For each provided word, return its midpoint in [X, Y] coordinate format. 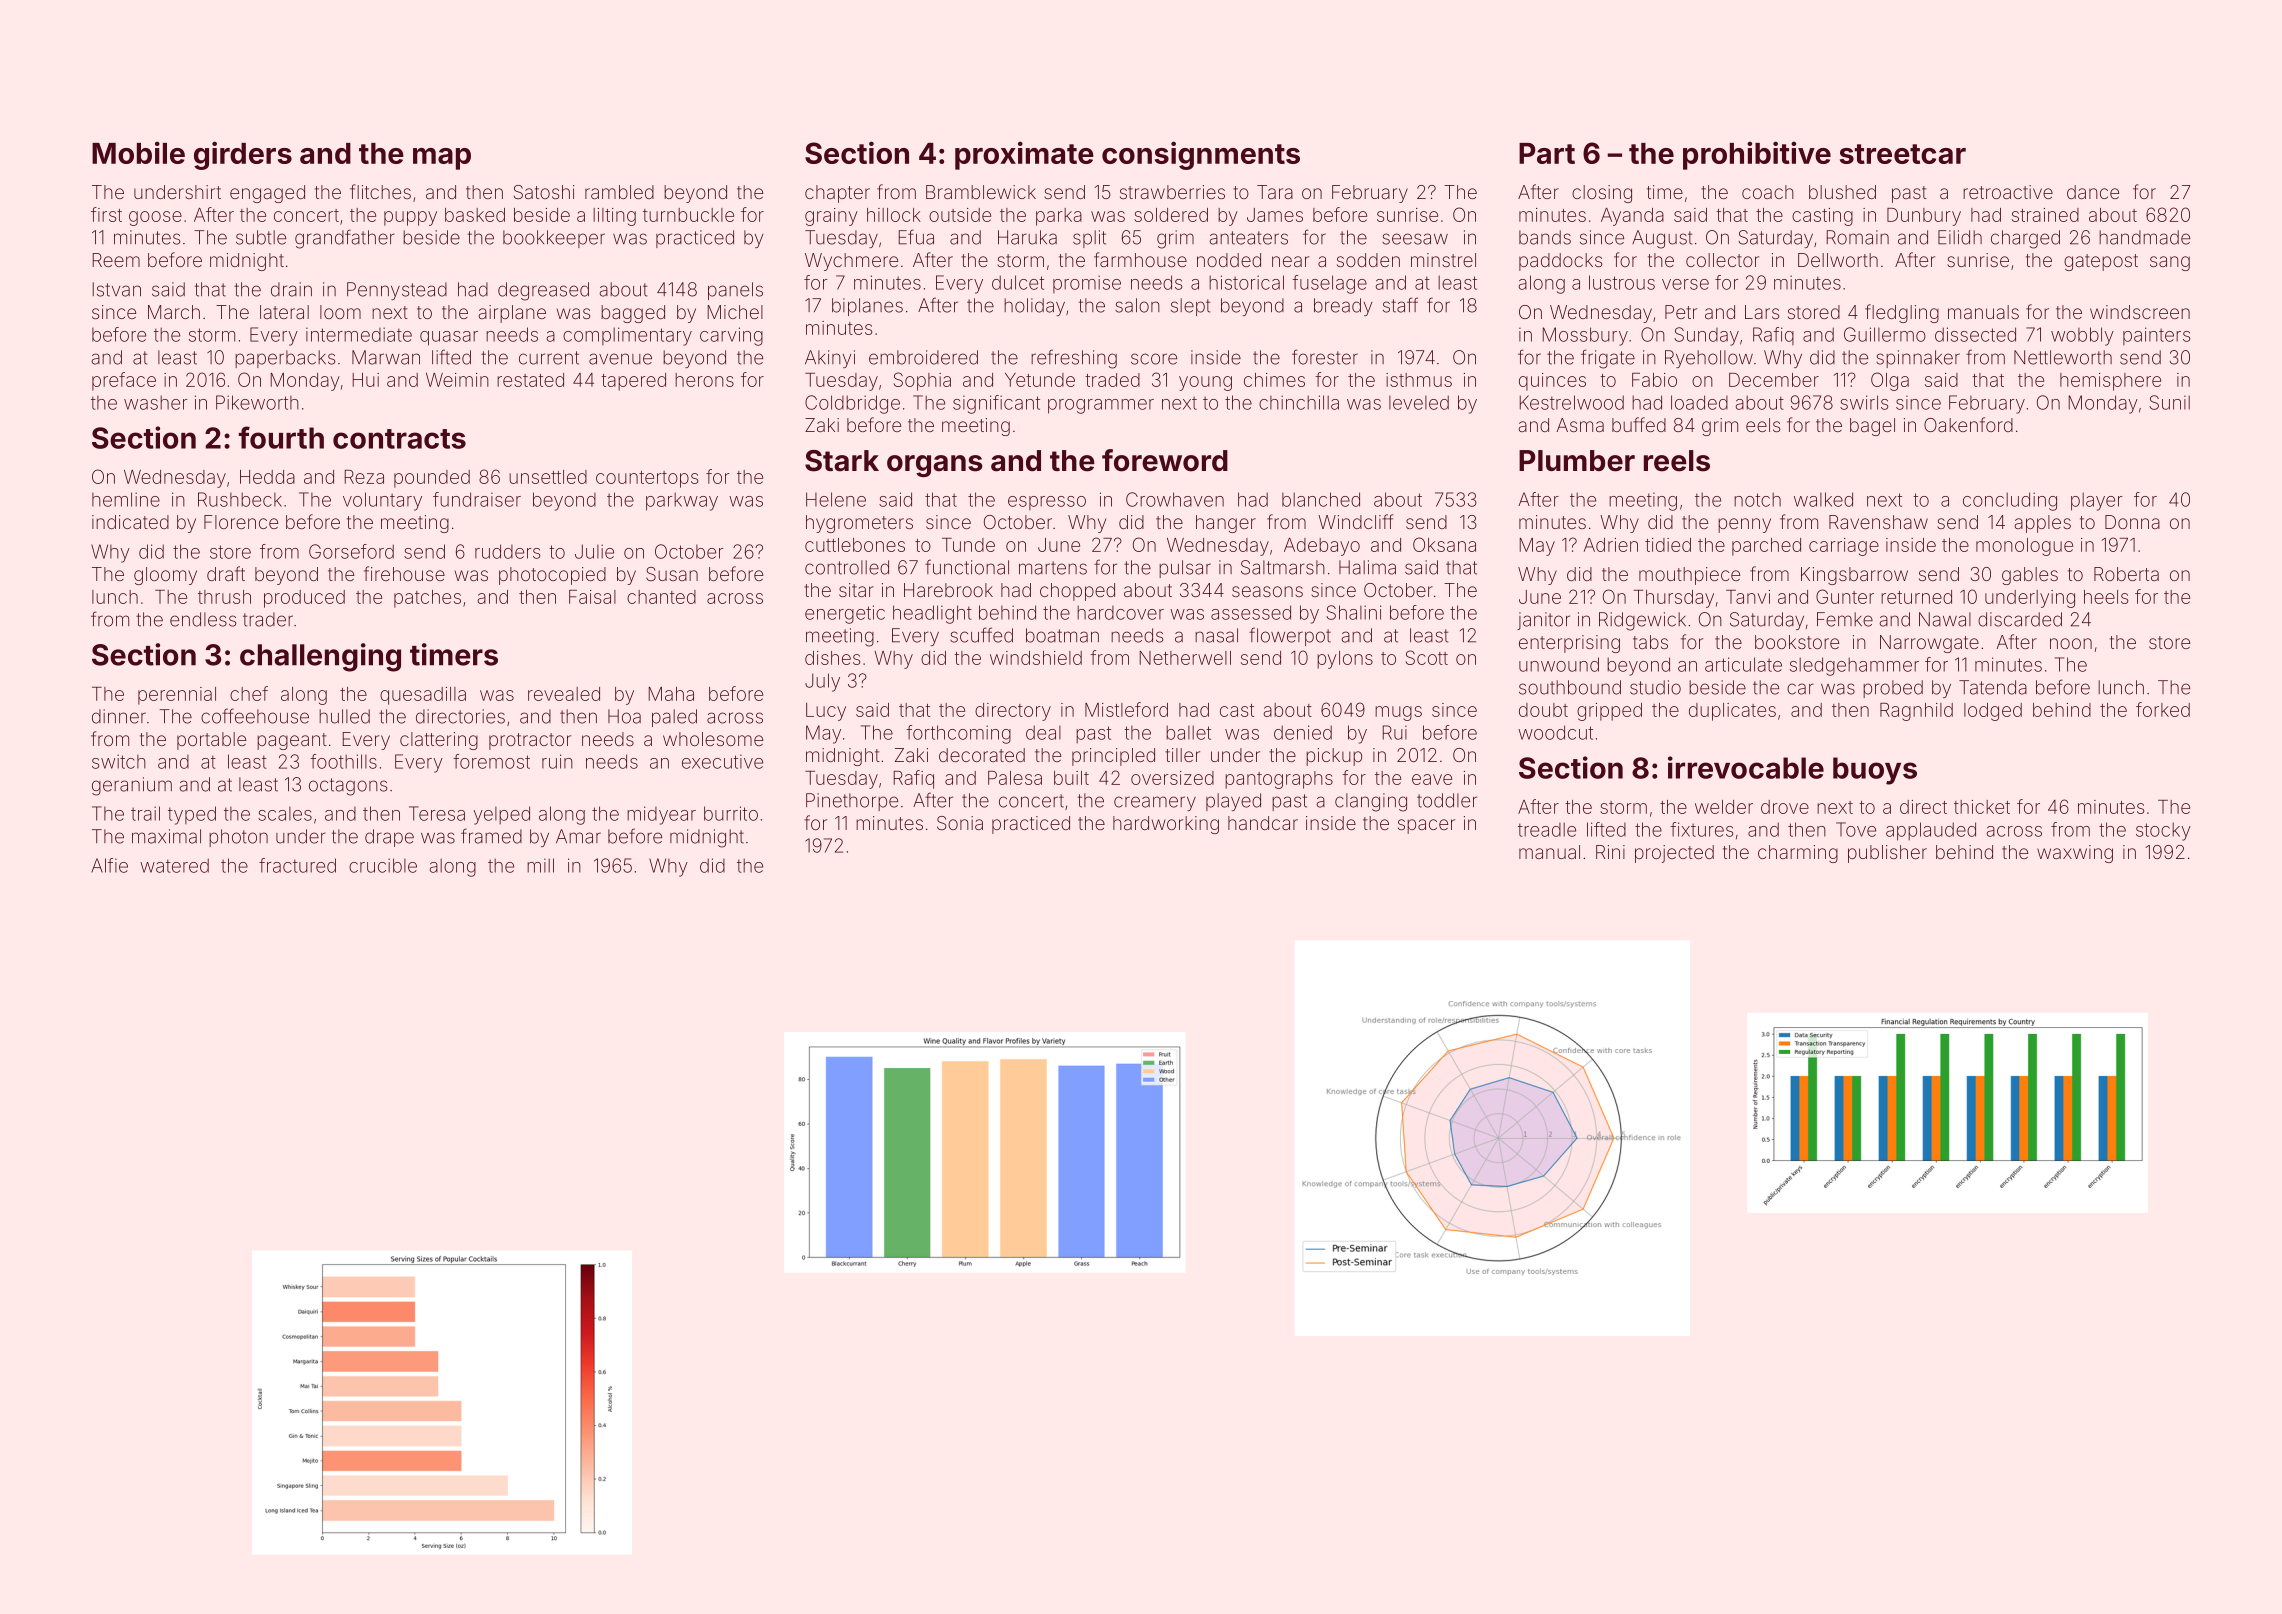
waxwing [2075, 854]
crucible [383, 865]
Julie [594, 551]
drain [291, 289]
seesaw [1415, 239]
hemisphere [2110, 382]
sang [2170, 263]
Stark [842, 461]
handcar [1263, 823]
